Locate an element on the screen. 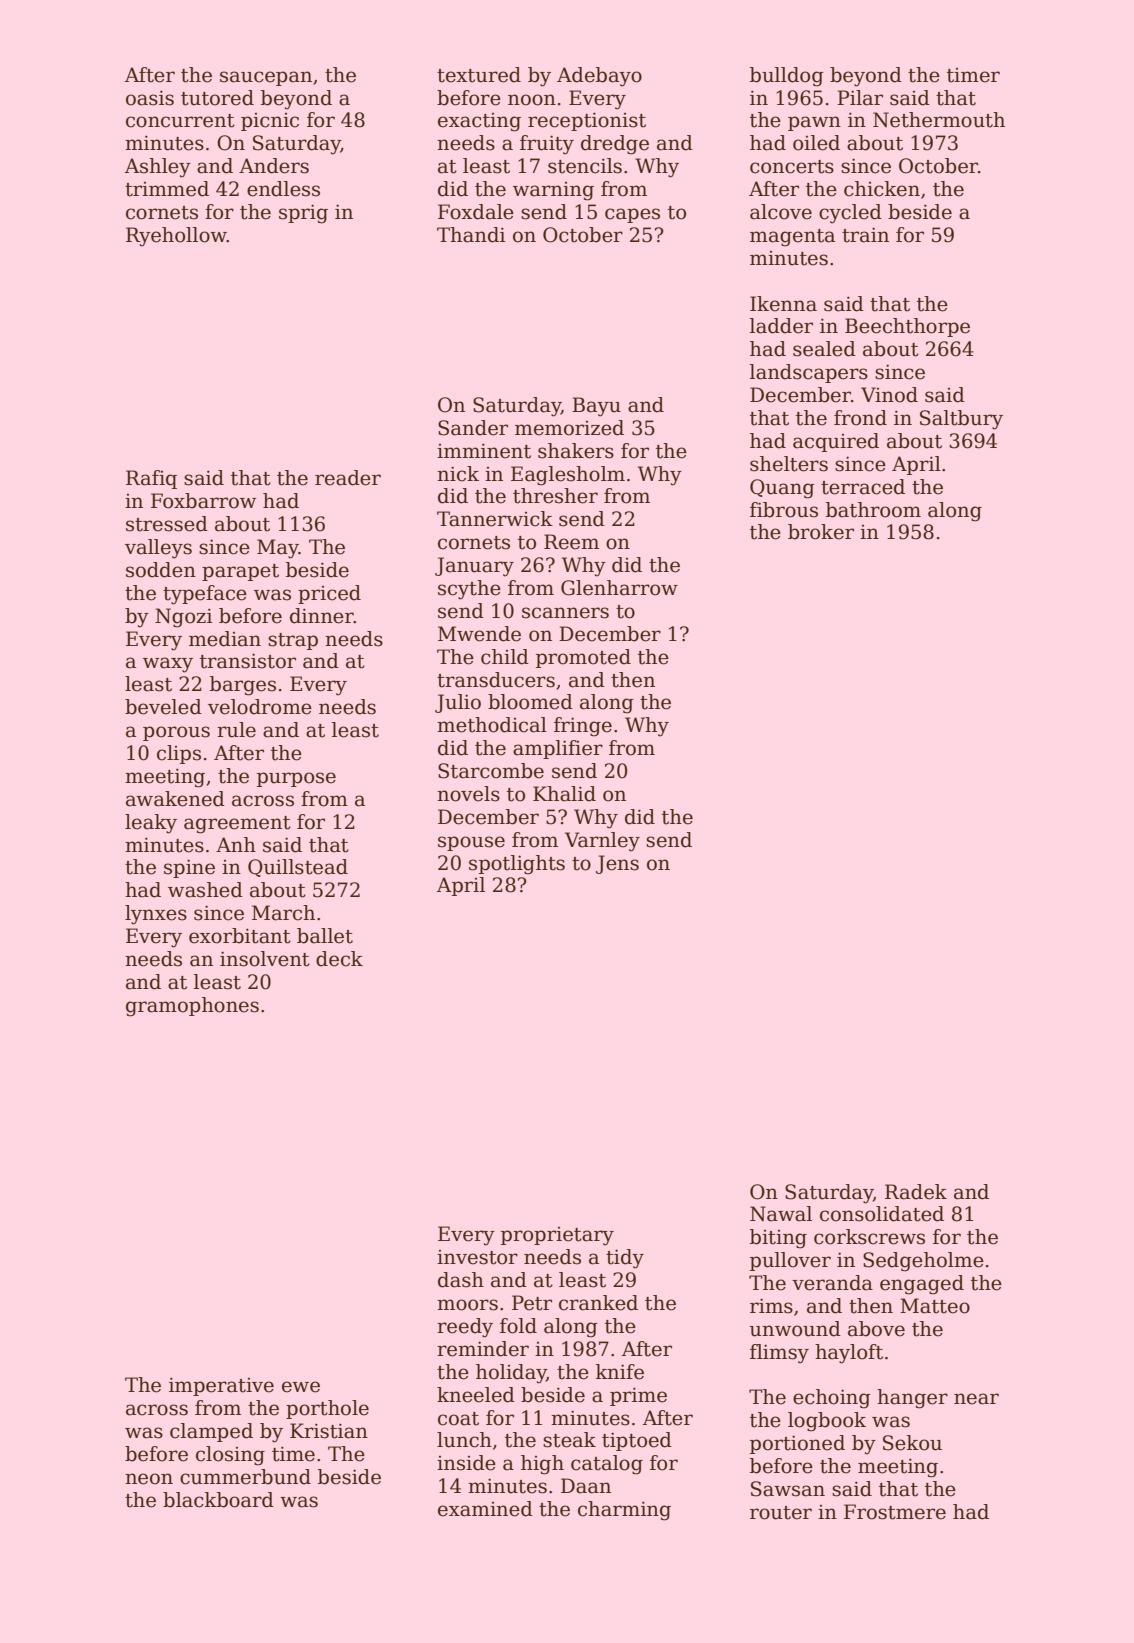 This screenshot has height=1643, width=1134. Nethermouth is located at coordinates (939, 120).
